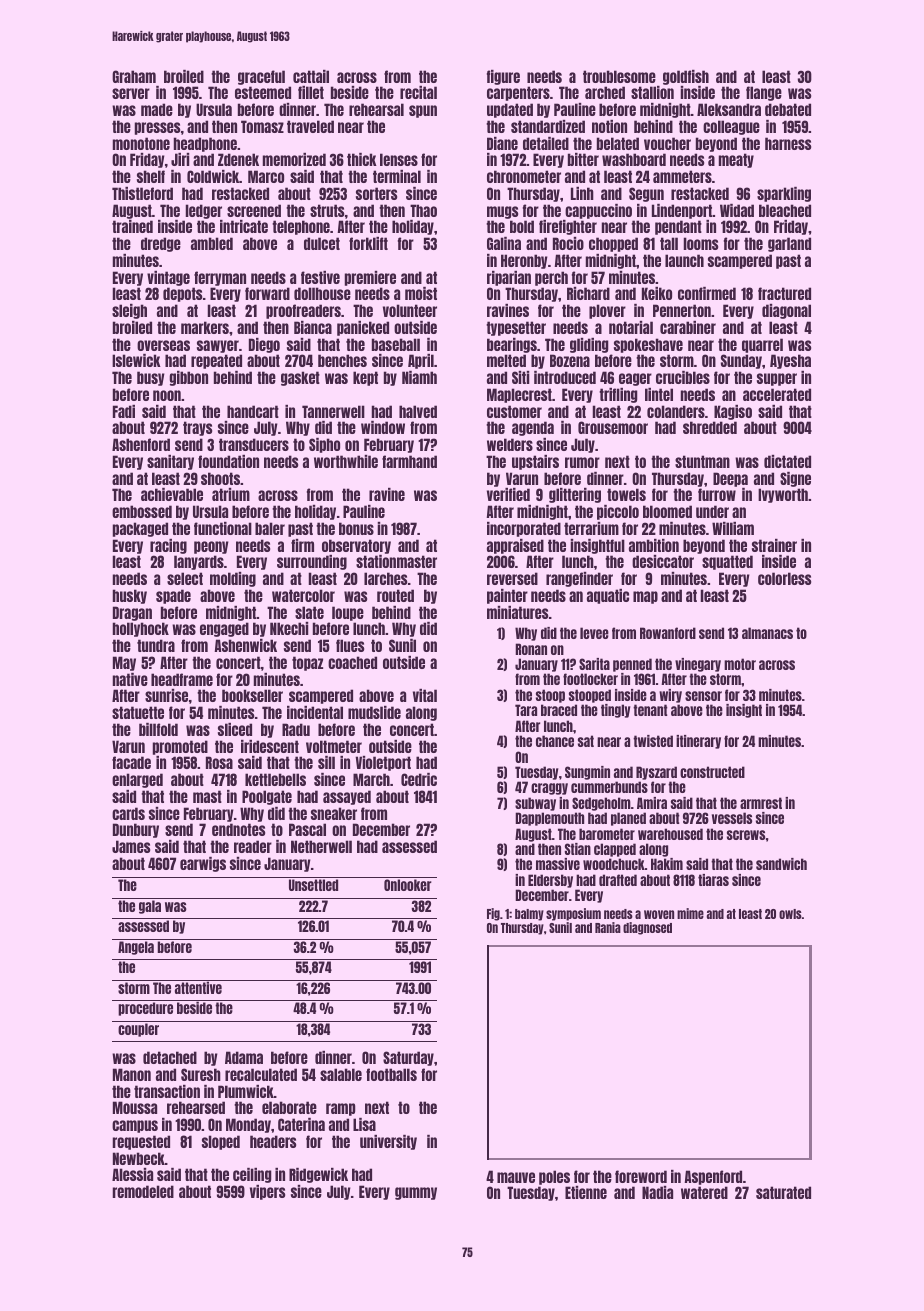 Image resolution: width=924 pixels, height=1311 pixels. I want to click on Ronan, so click(531, 649).
